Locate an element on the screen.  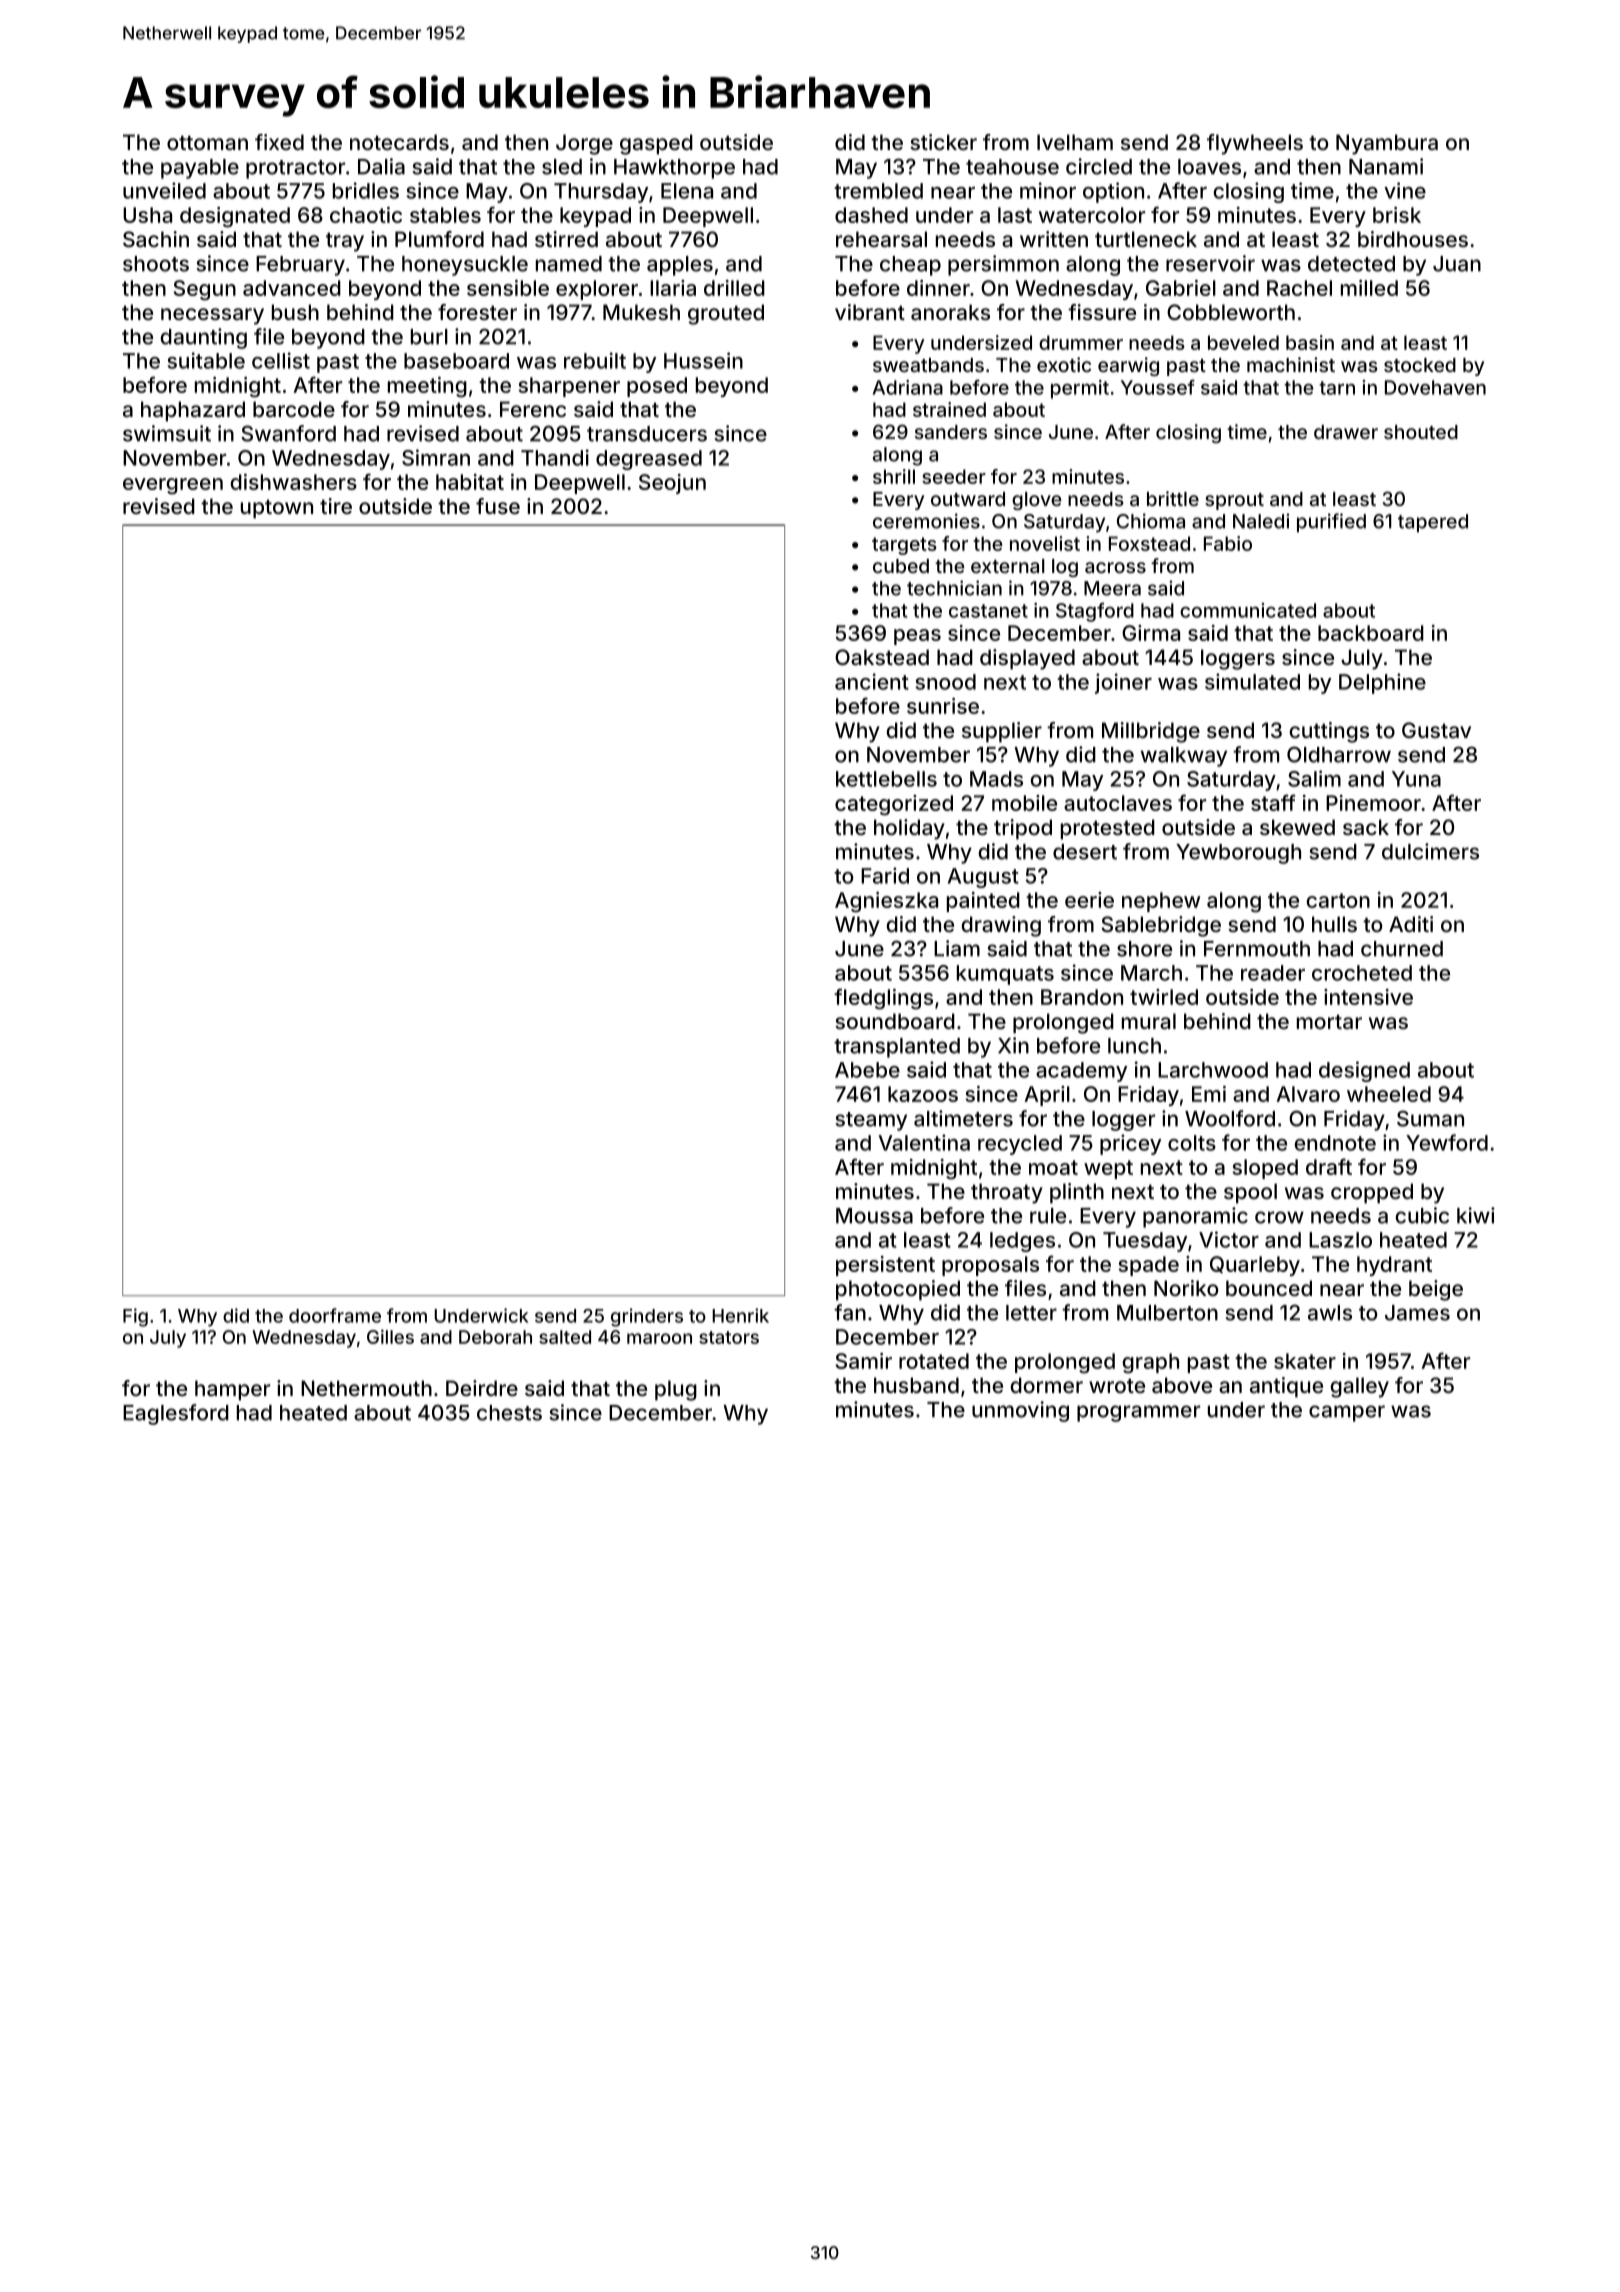
kettlebells is located at coordinates (886, 779).
